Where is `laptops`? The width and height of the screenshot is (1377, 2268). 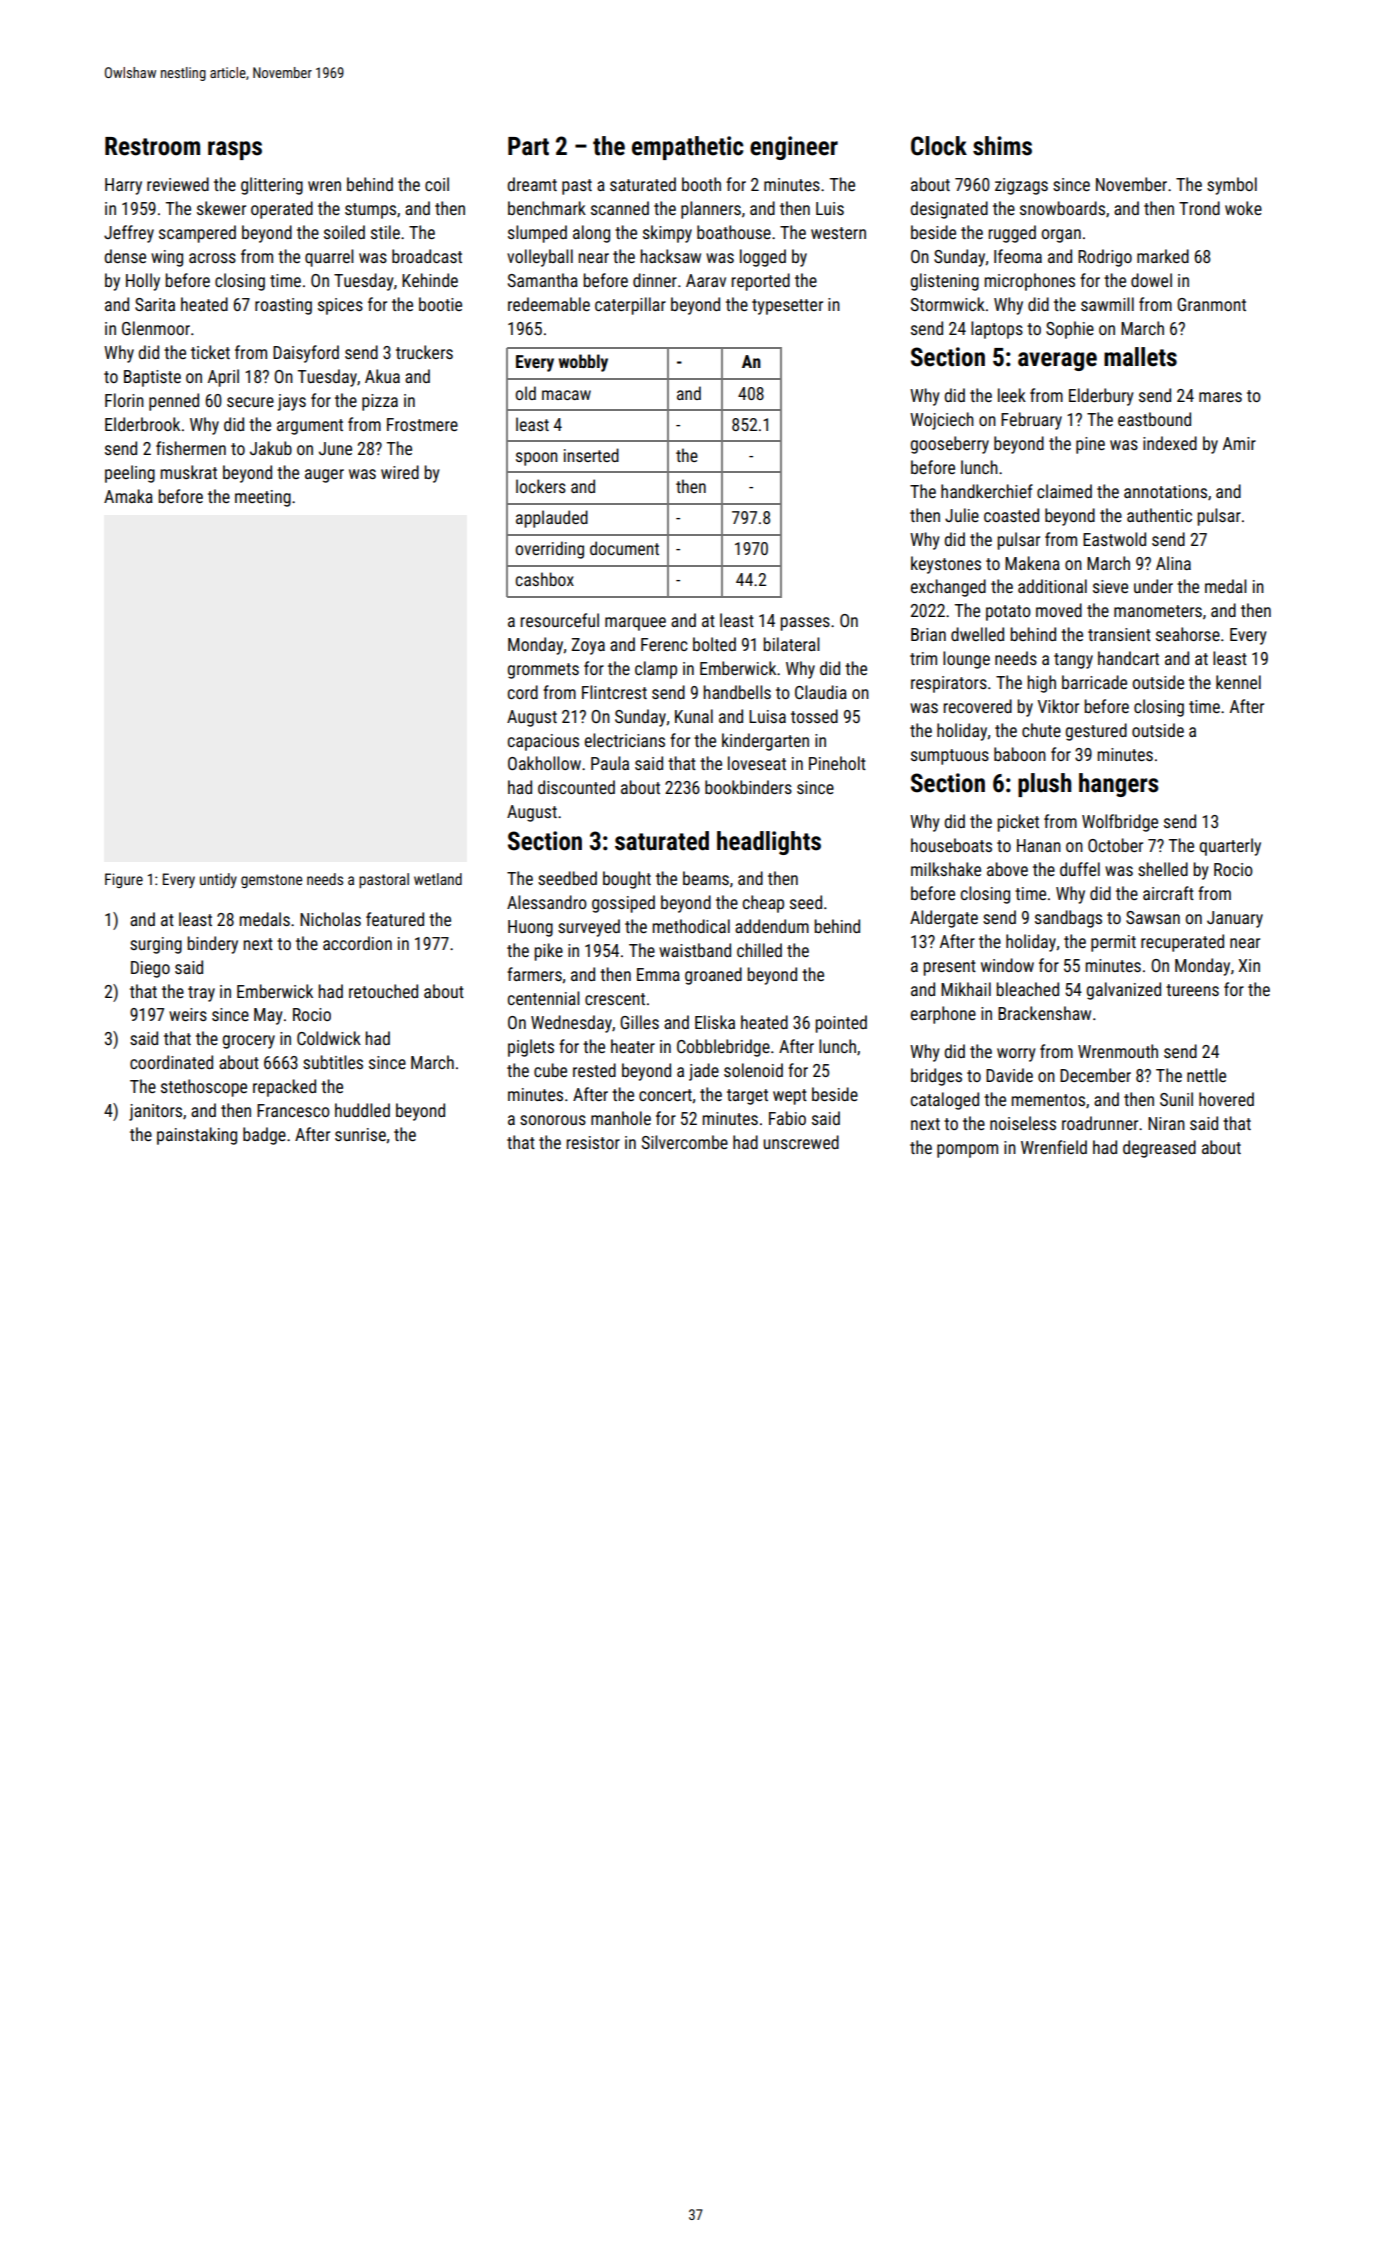 laptops is located at coordinates (997, 330).
